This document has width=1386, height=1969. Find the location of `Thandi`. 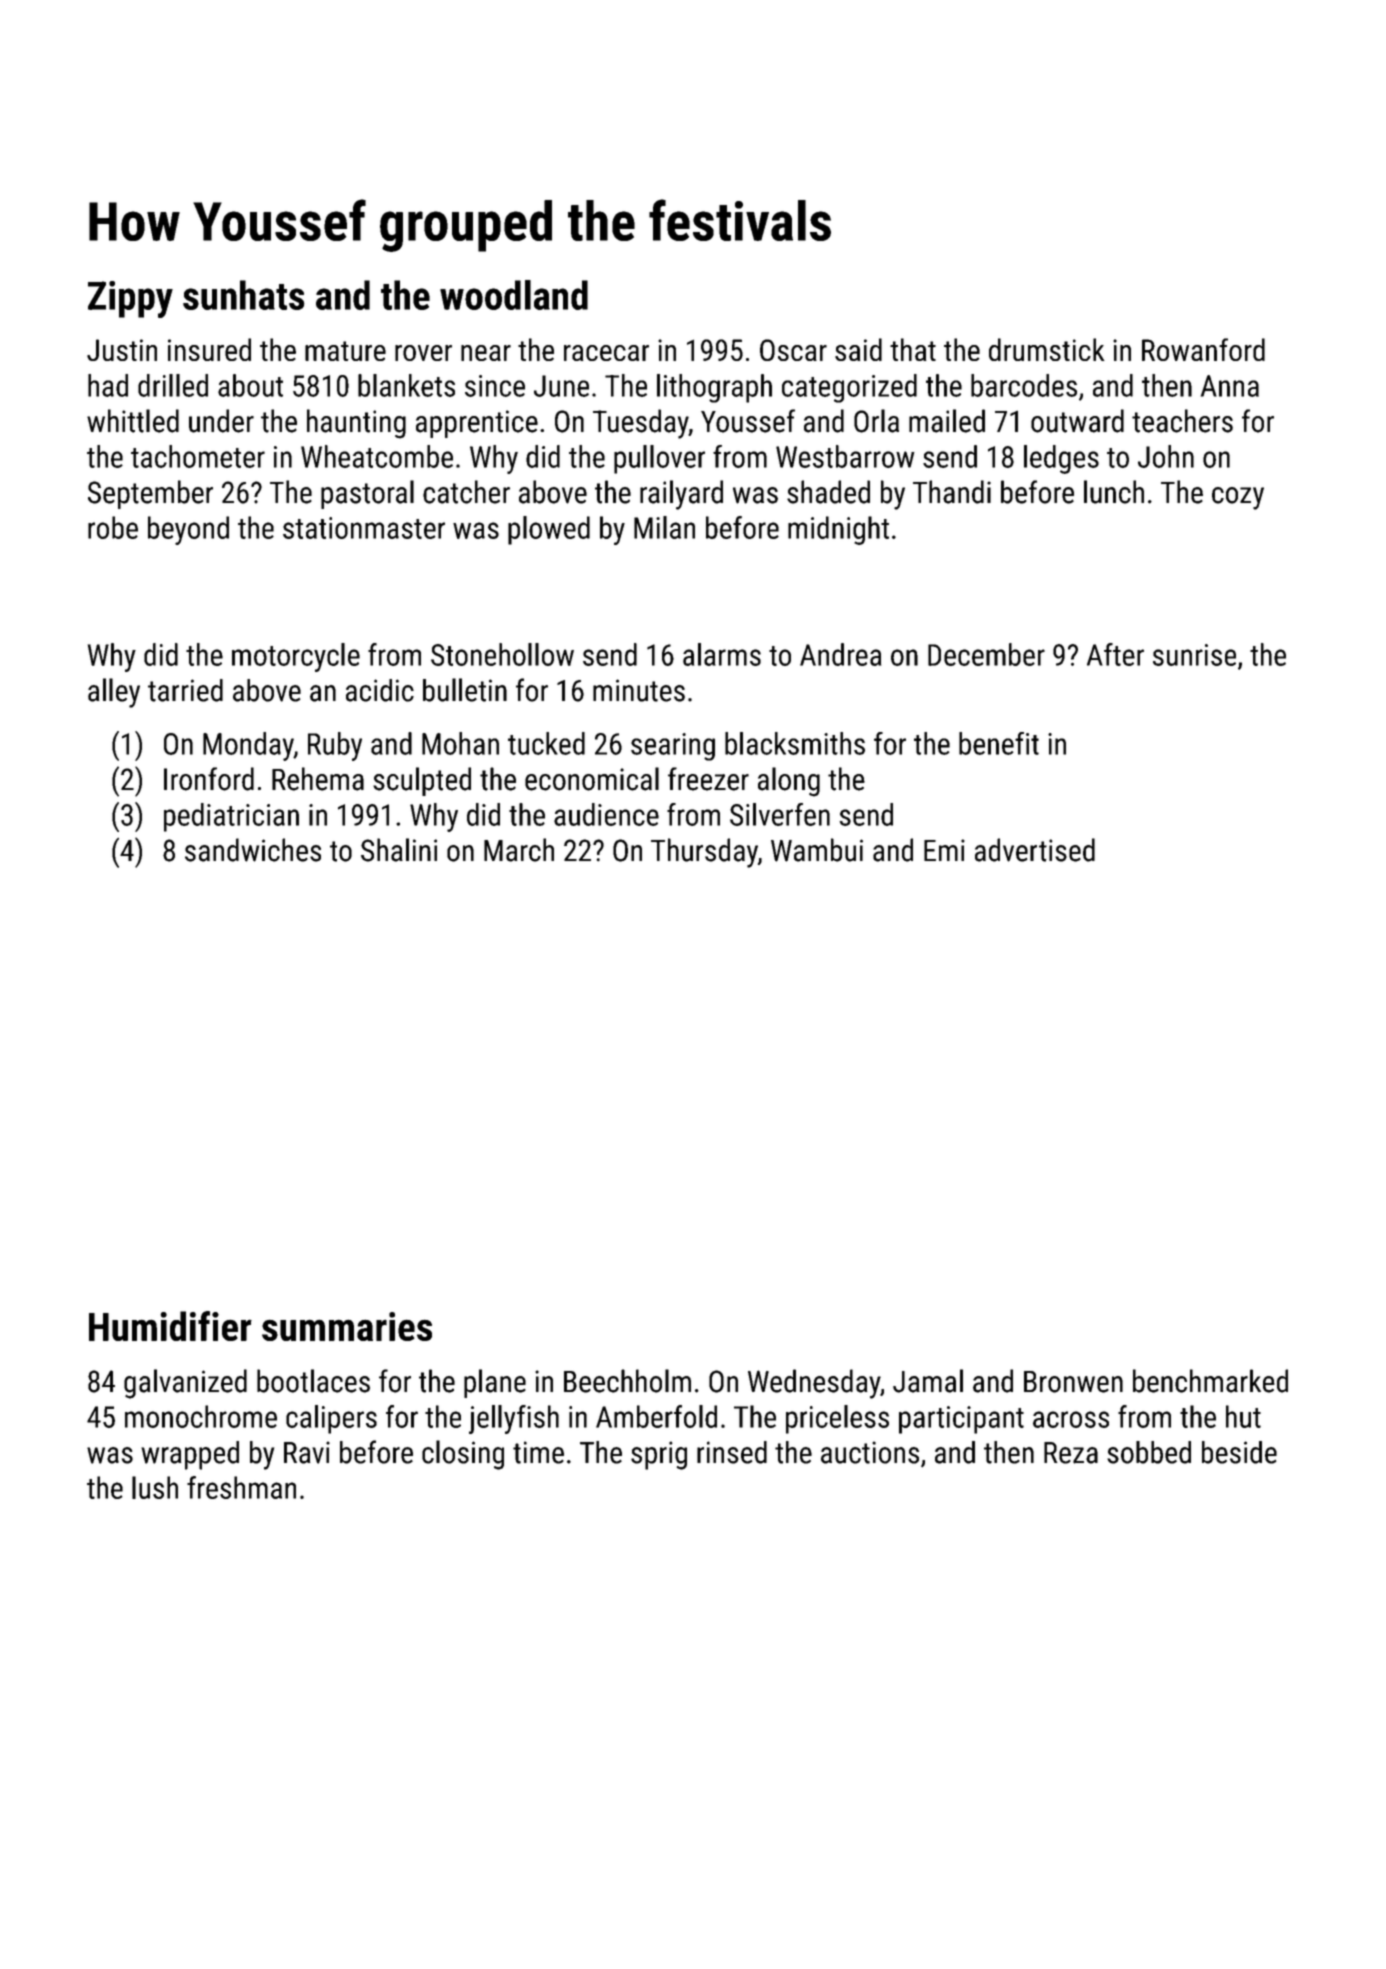

Thandi is located at coordinates (952, 492).
